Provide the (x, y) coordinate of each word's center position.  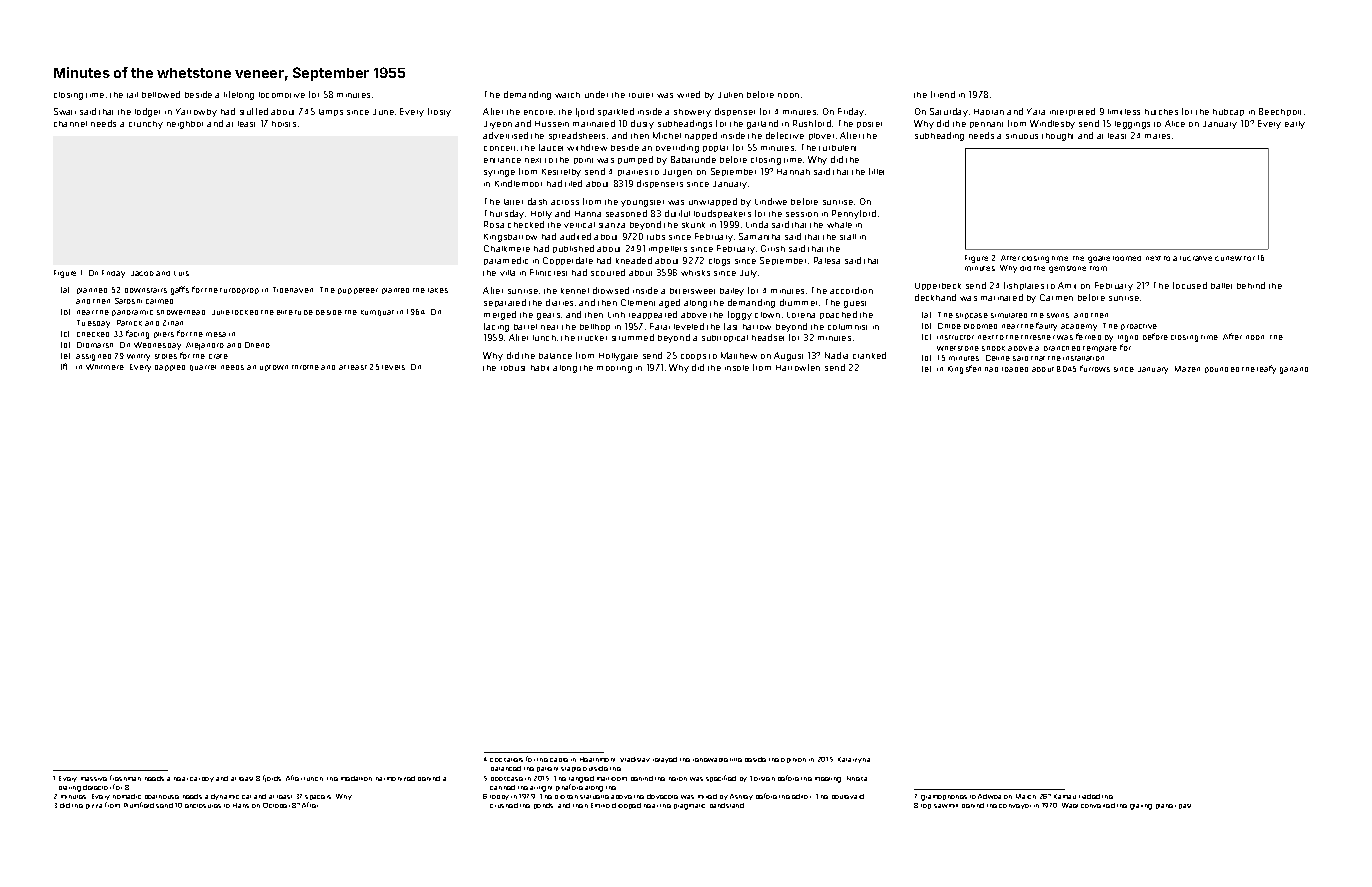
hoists (284, 124)
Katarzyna (854, 760)
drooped (626, 806)
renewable (710, 760)
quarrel (203, 368)
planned (92, 291)
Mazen (1187, 369)
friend (943, 94)
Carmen (1056, 297)
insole (737, 368)
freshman (125, 778)
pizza (94, 806)
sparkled (616, 112)
